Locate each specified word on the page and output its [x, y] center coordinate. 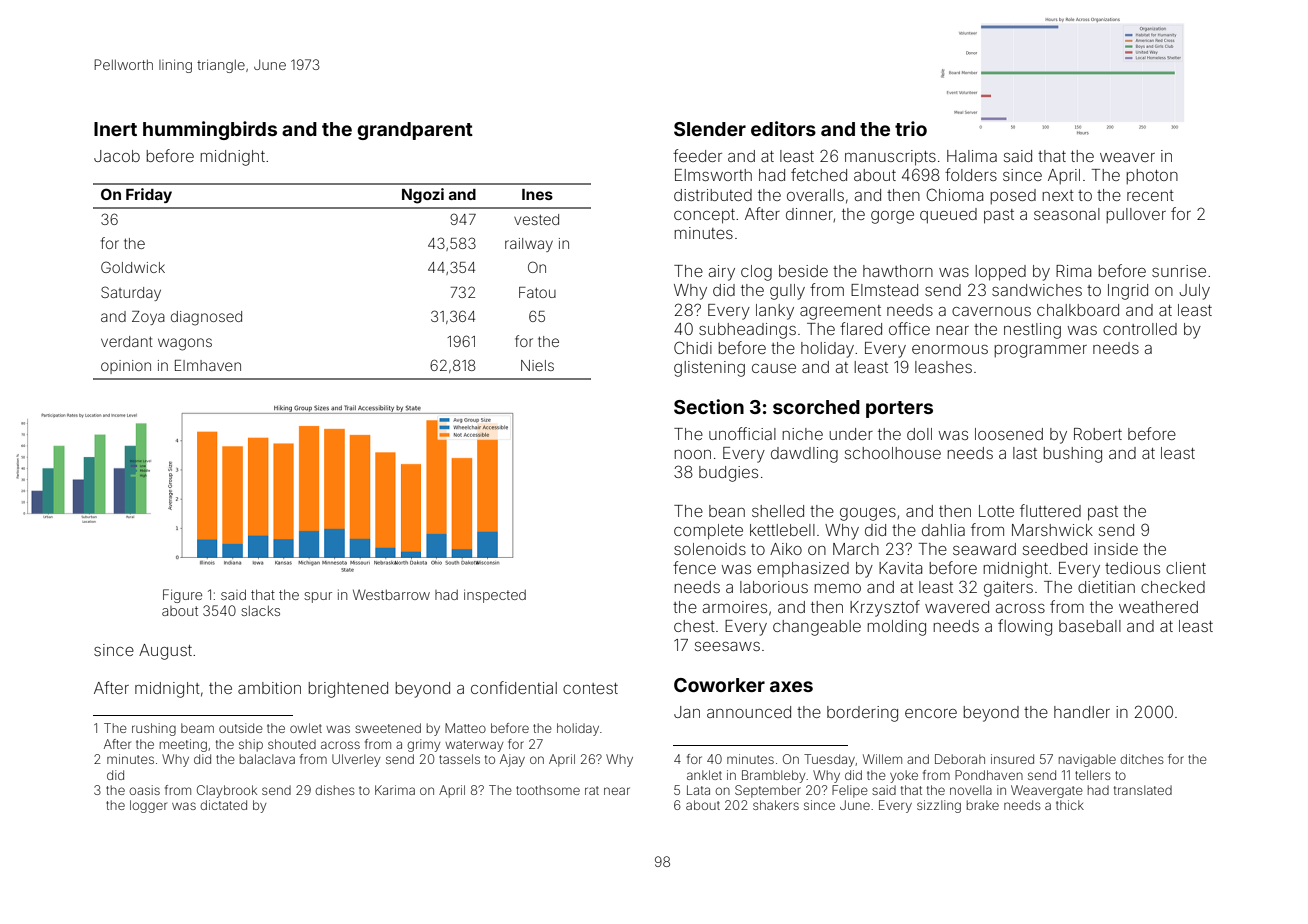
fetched [819, 174]
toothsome [548, 790]
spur [318, 597]
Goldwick [133, 267]
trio [911, 128]
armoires [735, 607]
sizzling [939, 806]
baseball [1090, 626]
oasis [144, 790]
